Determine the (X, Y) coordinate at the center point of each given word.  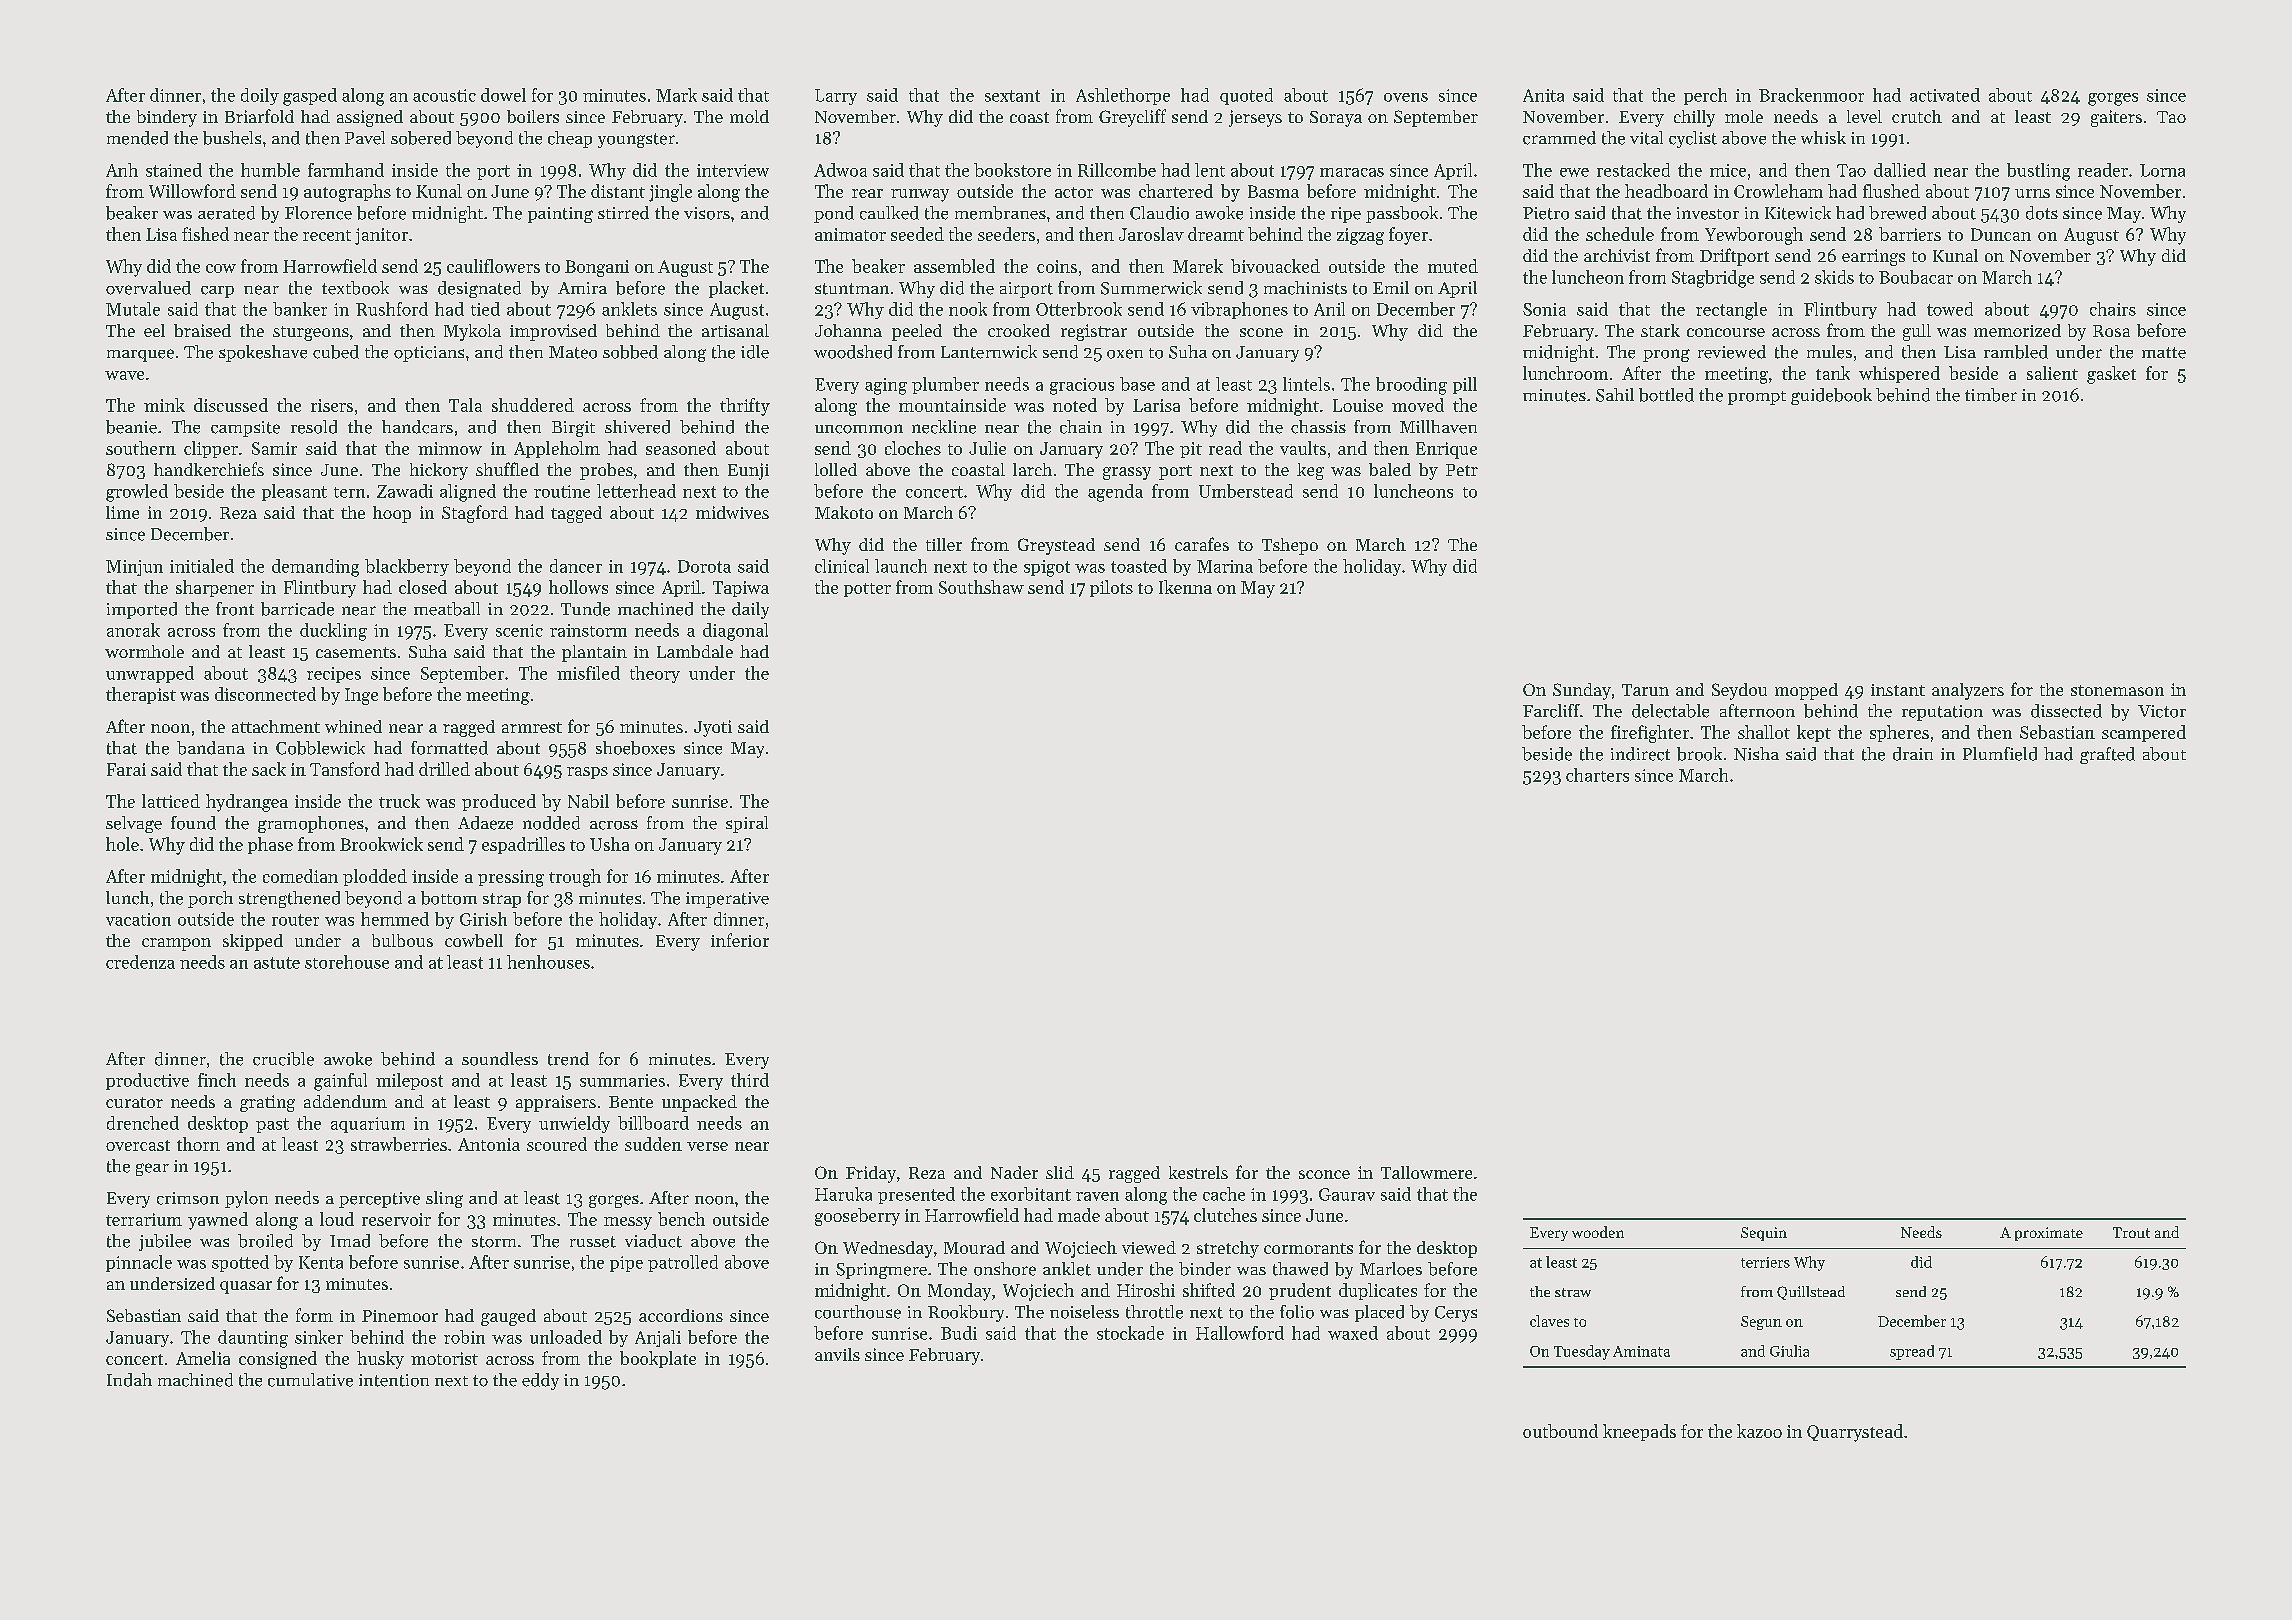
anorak (133, 630)
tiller (944, 544)
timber (1991, 395)
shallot (1764, 732)
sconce (1324, 1174)
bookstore (1012, 170)
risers (332, 405)
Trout (2131, 1232)
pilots (1111, 588)
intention (394, 1380)
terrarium (144, 1219)
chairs (2113, 309)
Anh (122, 170)
